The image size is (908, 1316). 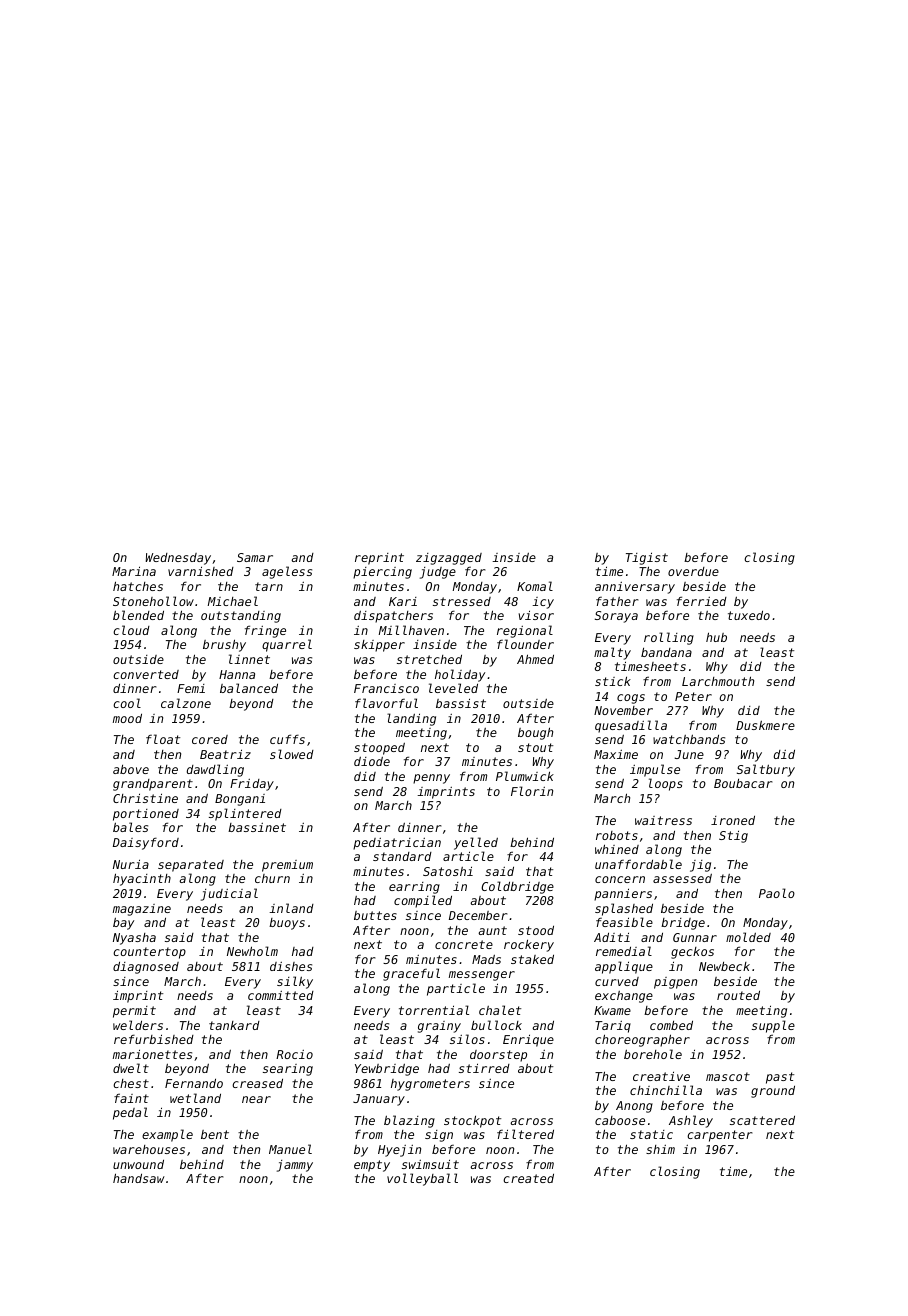 What do you see at coordinates (498, 1056) in the screenshot?
I see `doorstep` at bounding box center [498, 1056].
